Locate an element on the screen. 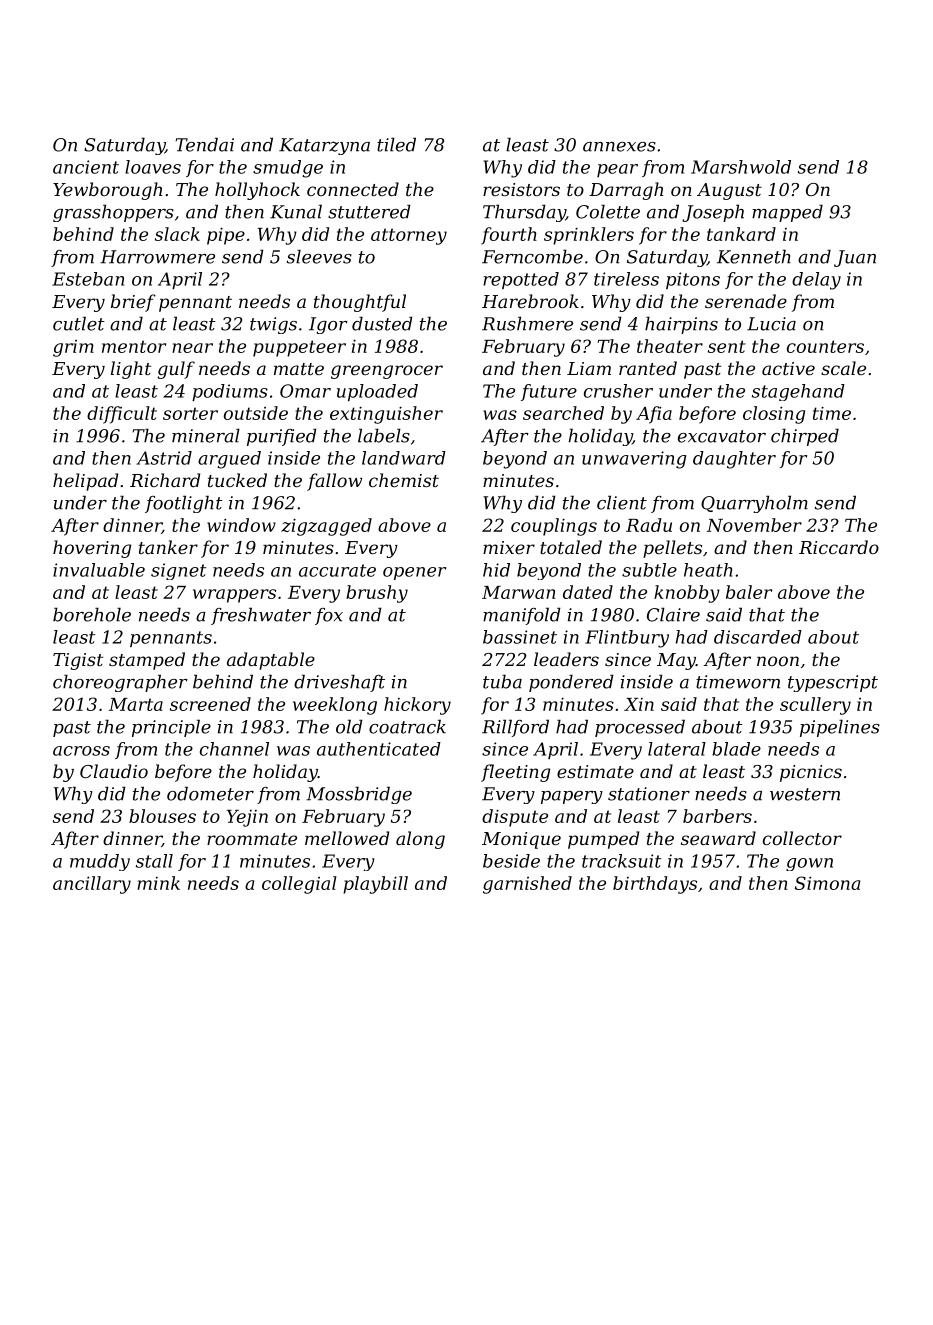 The width and height of the screenshot is (933, 1325). excavator is located at coordinates (722, 436).
